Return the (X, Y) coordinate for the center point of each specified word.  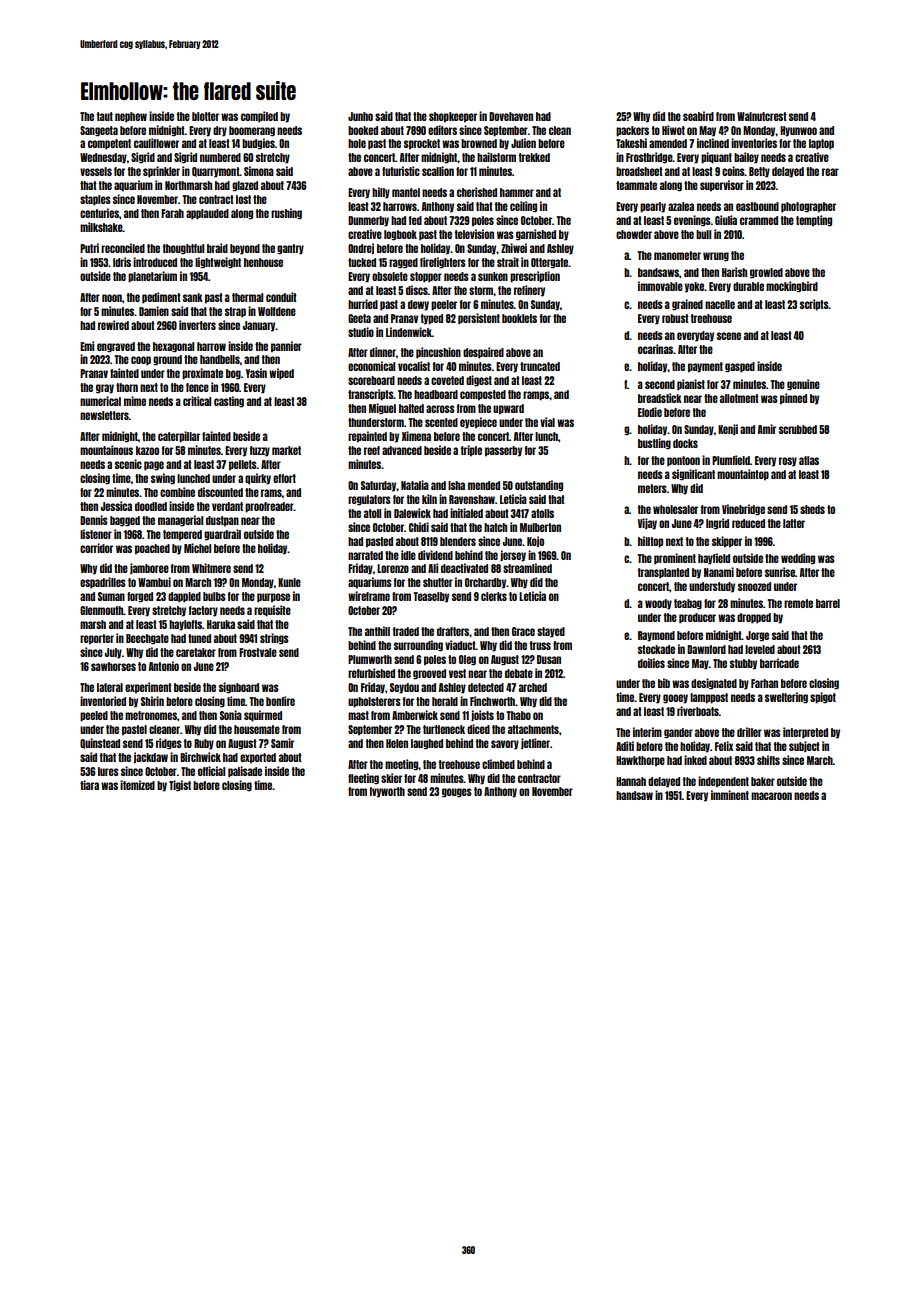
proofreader (269, 507)
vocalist (414, 366)
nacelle (720, 304)
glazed (245, 186)
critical (197, 401)
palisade (245, 772)
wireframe (369, 596)
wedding (798, 559)
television (474, 234)
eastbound (757, 206)
